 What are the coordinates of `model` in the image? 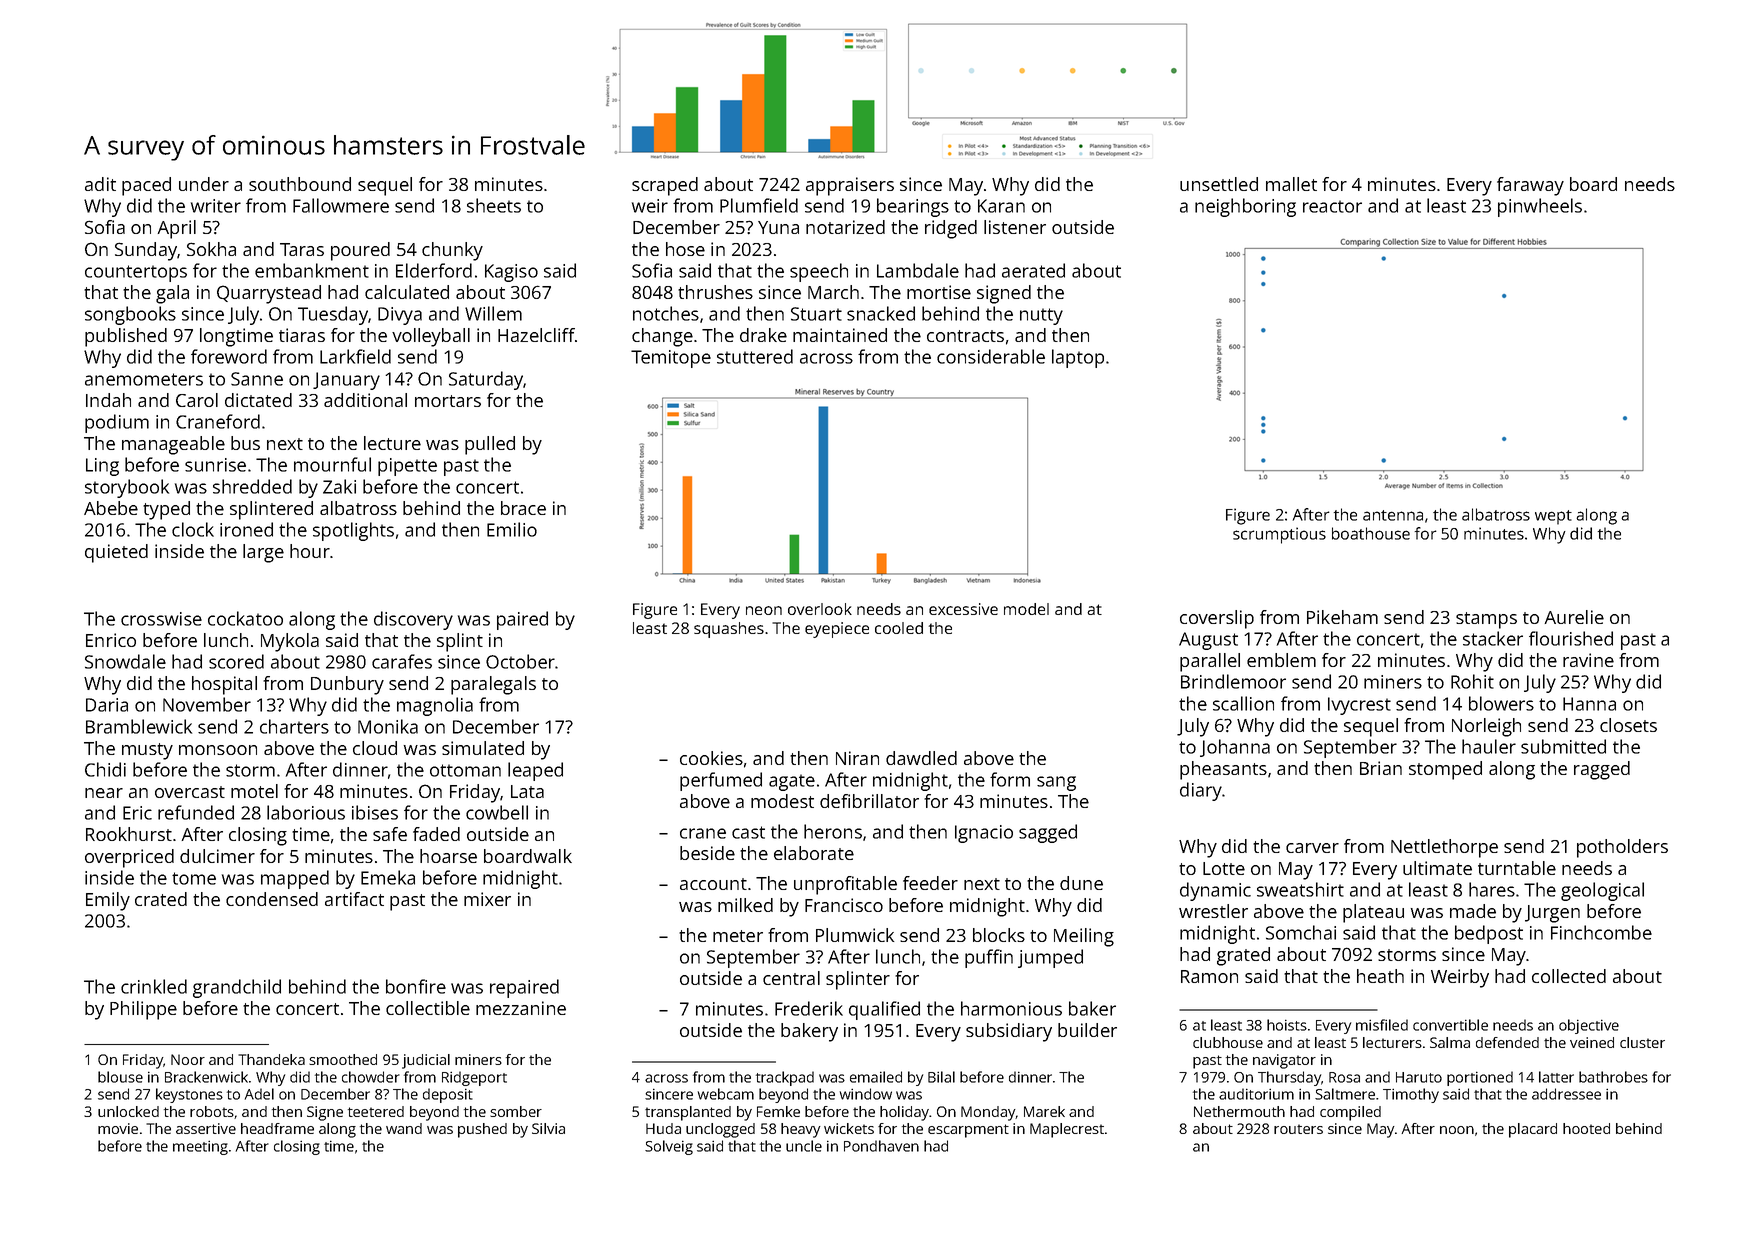 It's located at (1026, 609).
